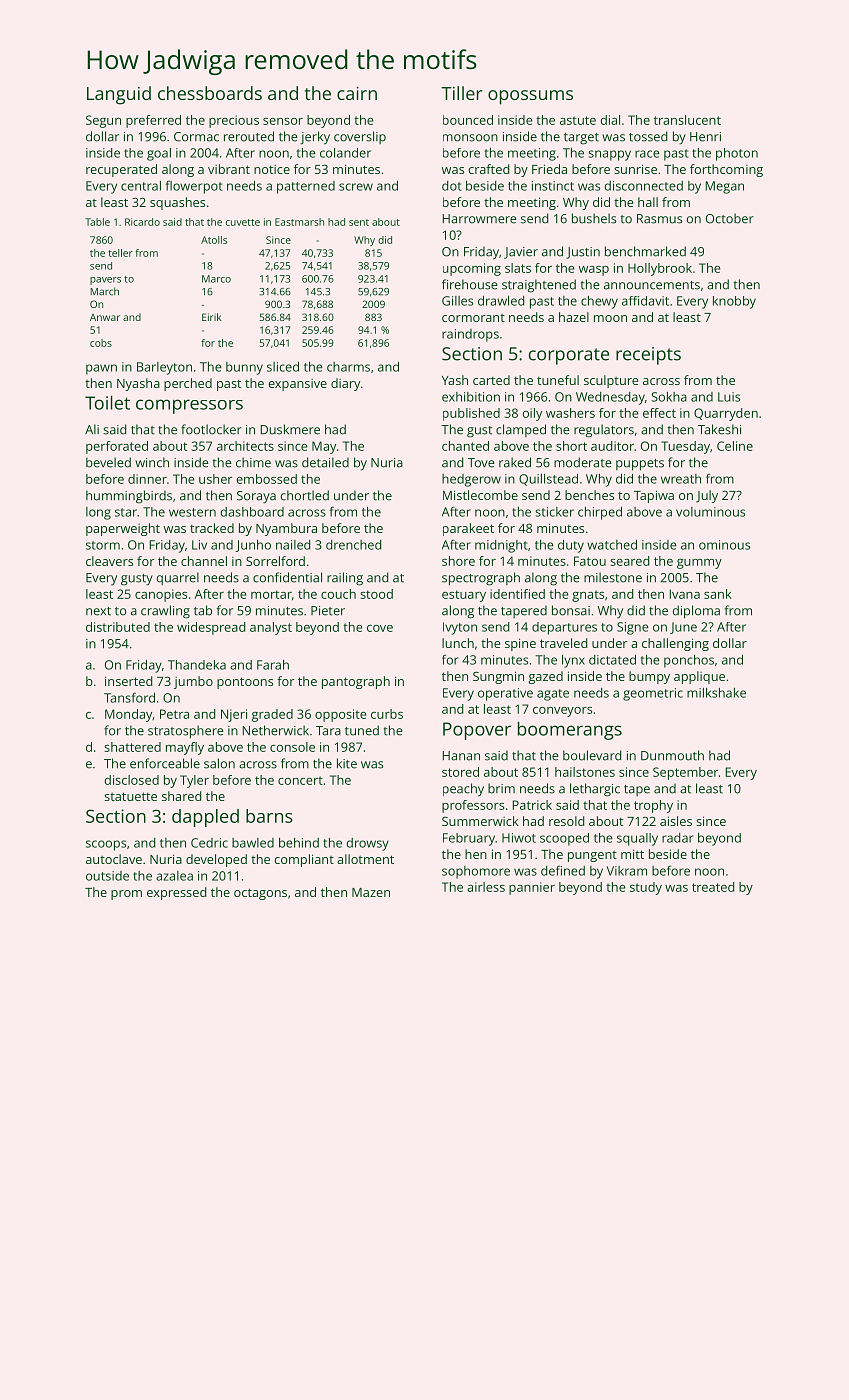  Describe the element at coordinates (357, 93) in the screenshot. I see `cairn` at that location.
